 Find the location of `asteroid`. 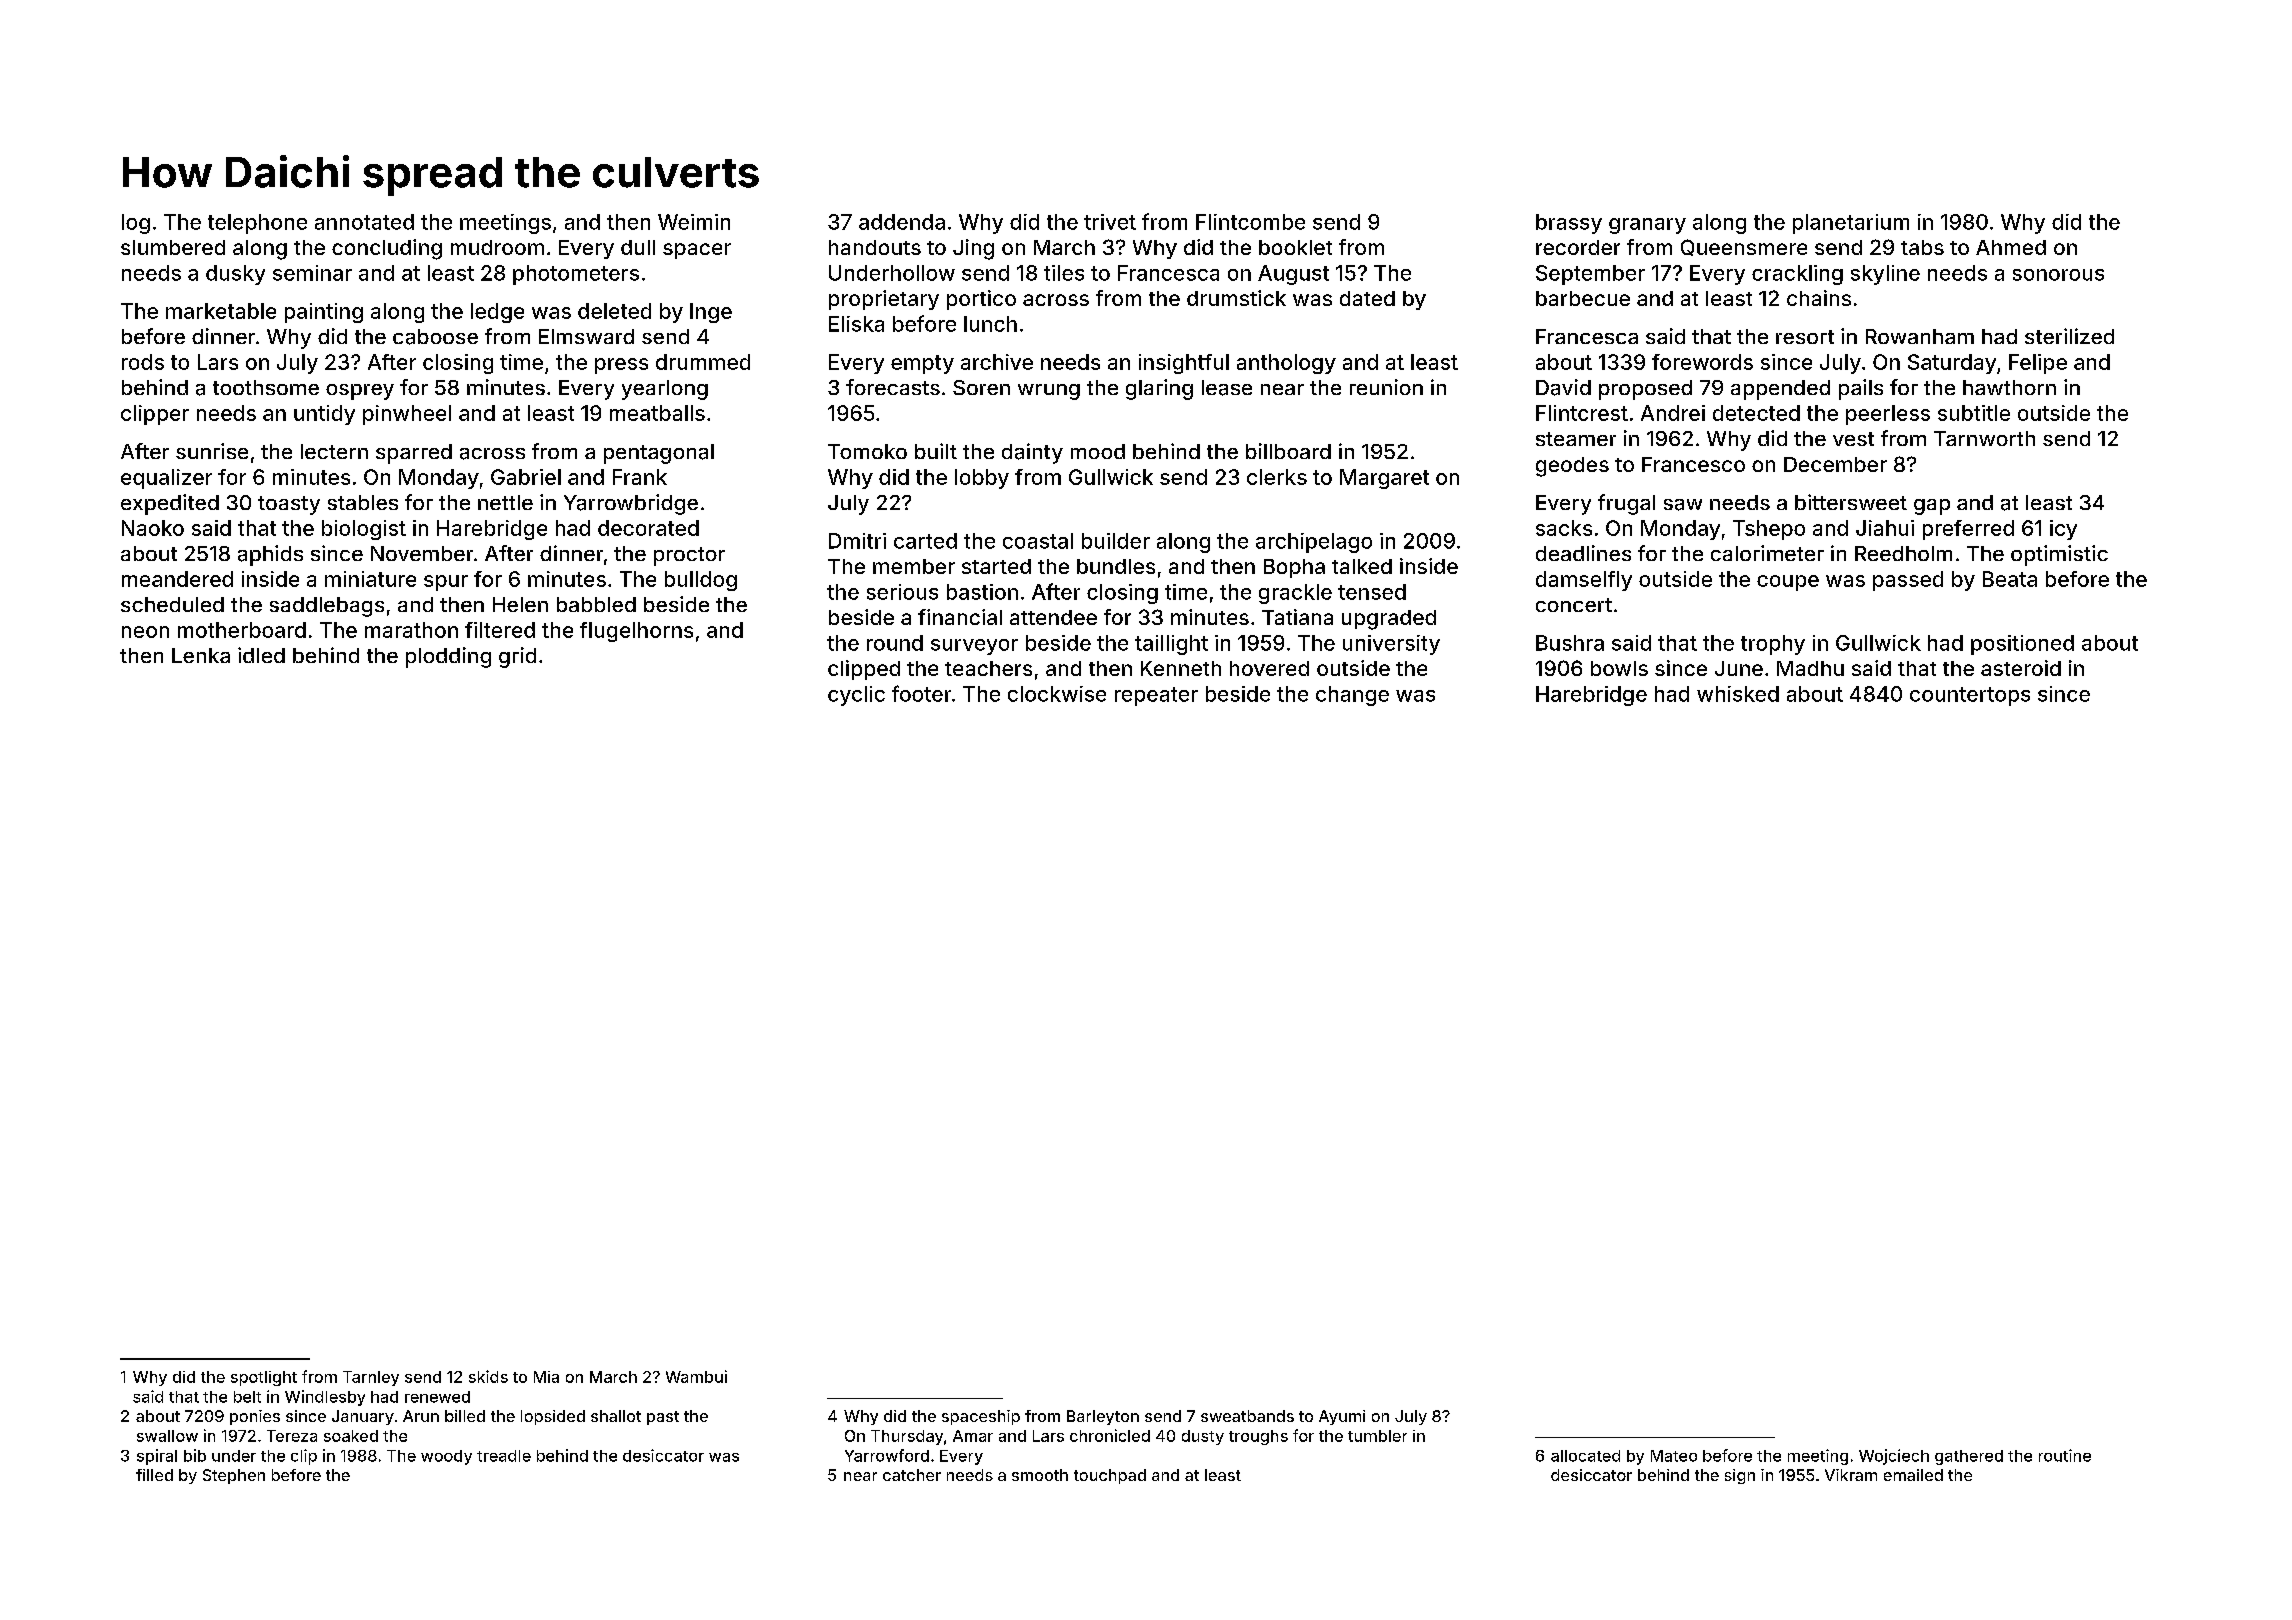

asteroid is located at coordinates (2021, 668).
